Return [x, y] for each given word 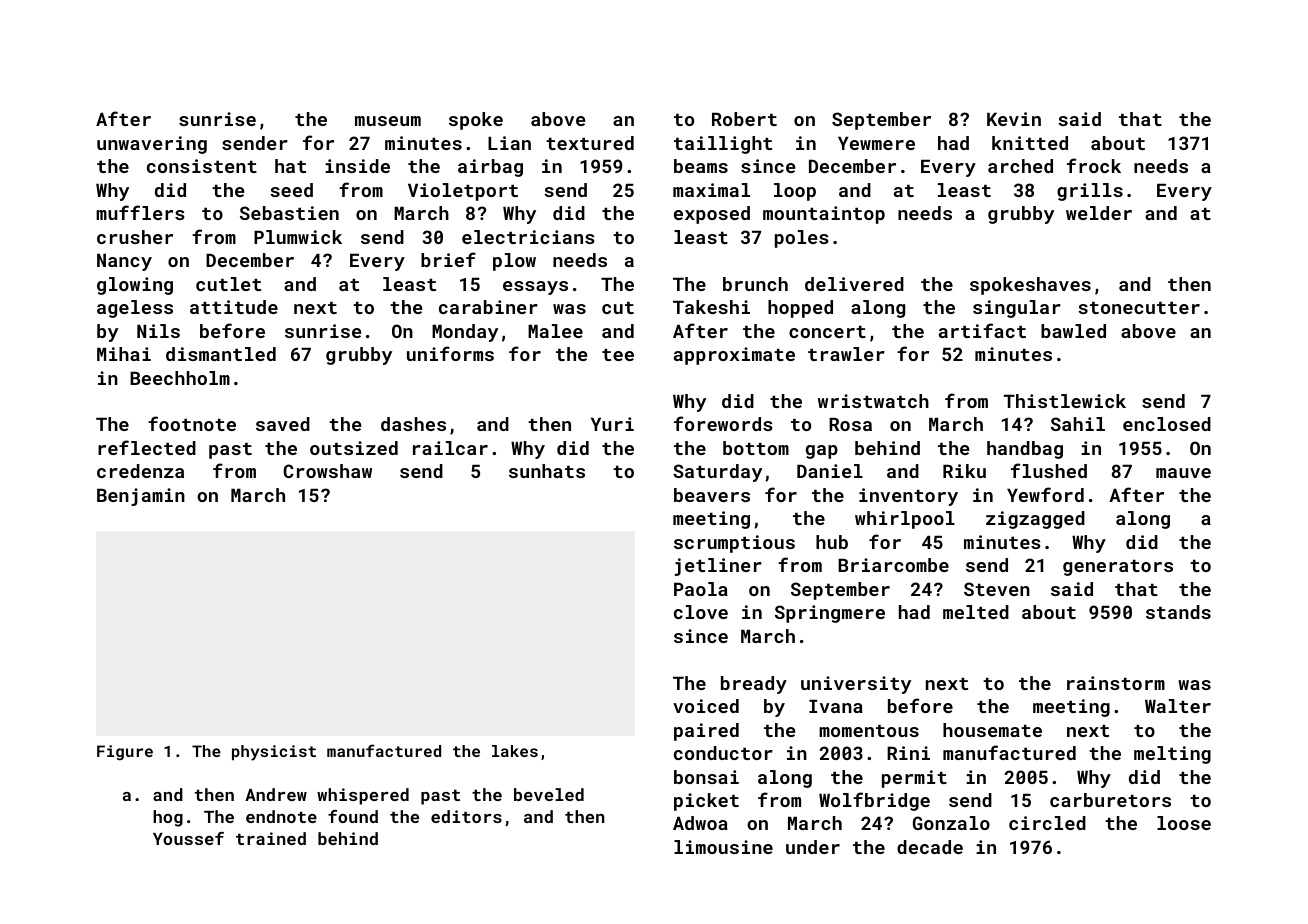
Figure [125, 753]
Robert [744, 119]
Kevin [1014, 119]
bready [754, 685]
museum [388, 121]
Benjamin [141, 497]
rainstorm [1116, 683]
